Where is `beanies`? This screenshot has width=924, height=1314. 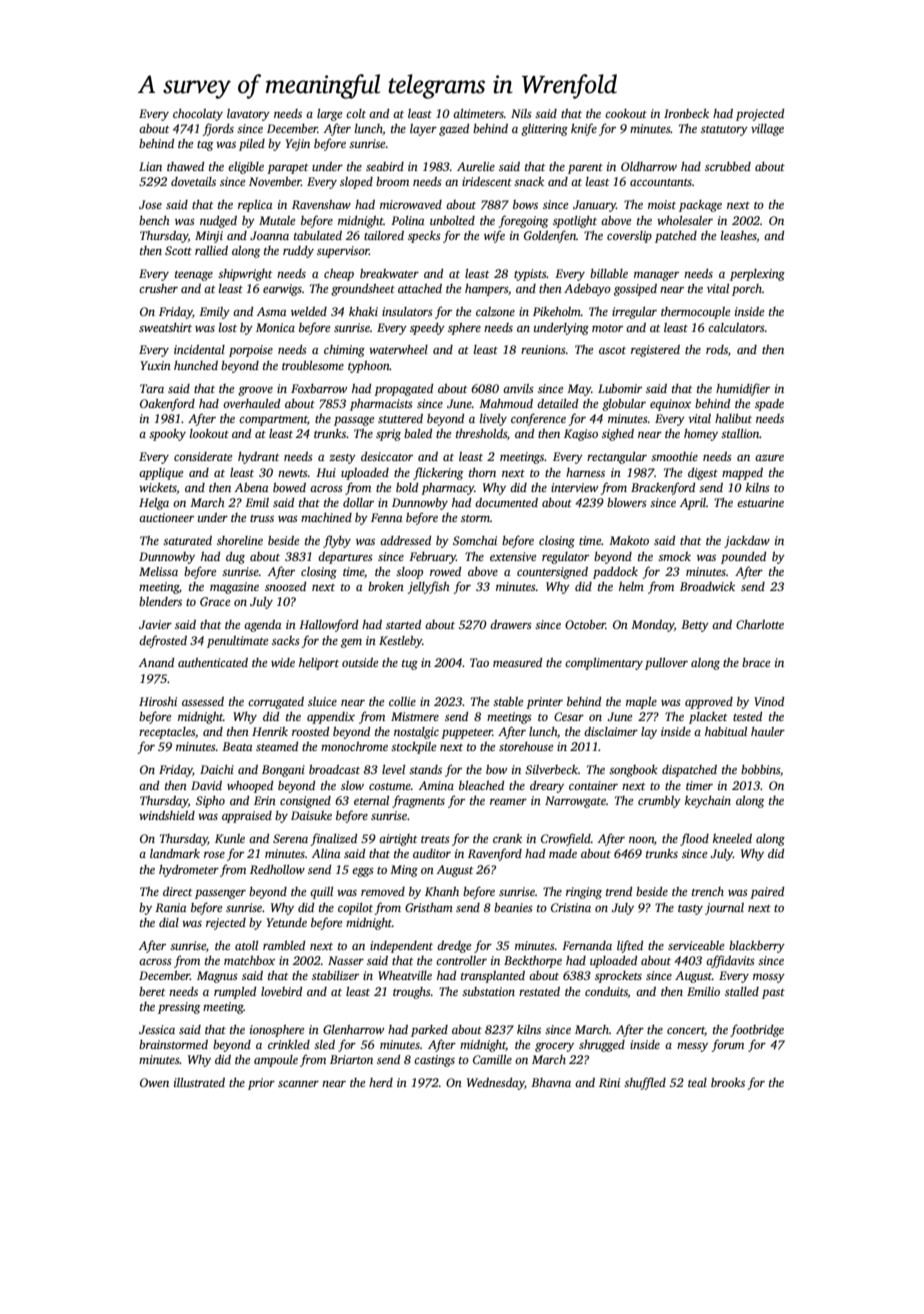 beanies is located at coordinates (513, 907).
